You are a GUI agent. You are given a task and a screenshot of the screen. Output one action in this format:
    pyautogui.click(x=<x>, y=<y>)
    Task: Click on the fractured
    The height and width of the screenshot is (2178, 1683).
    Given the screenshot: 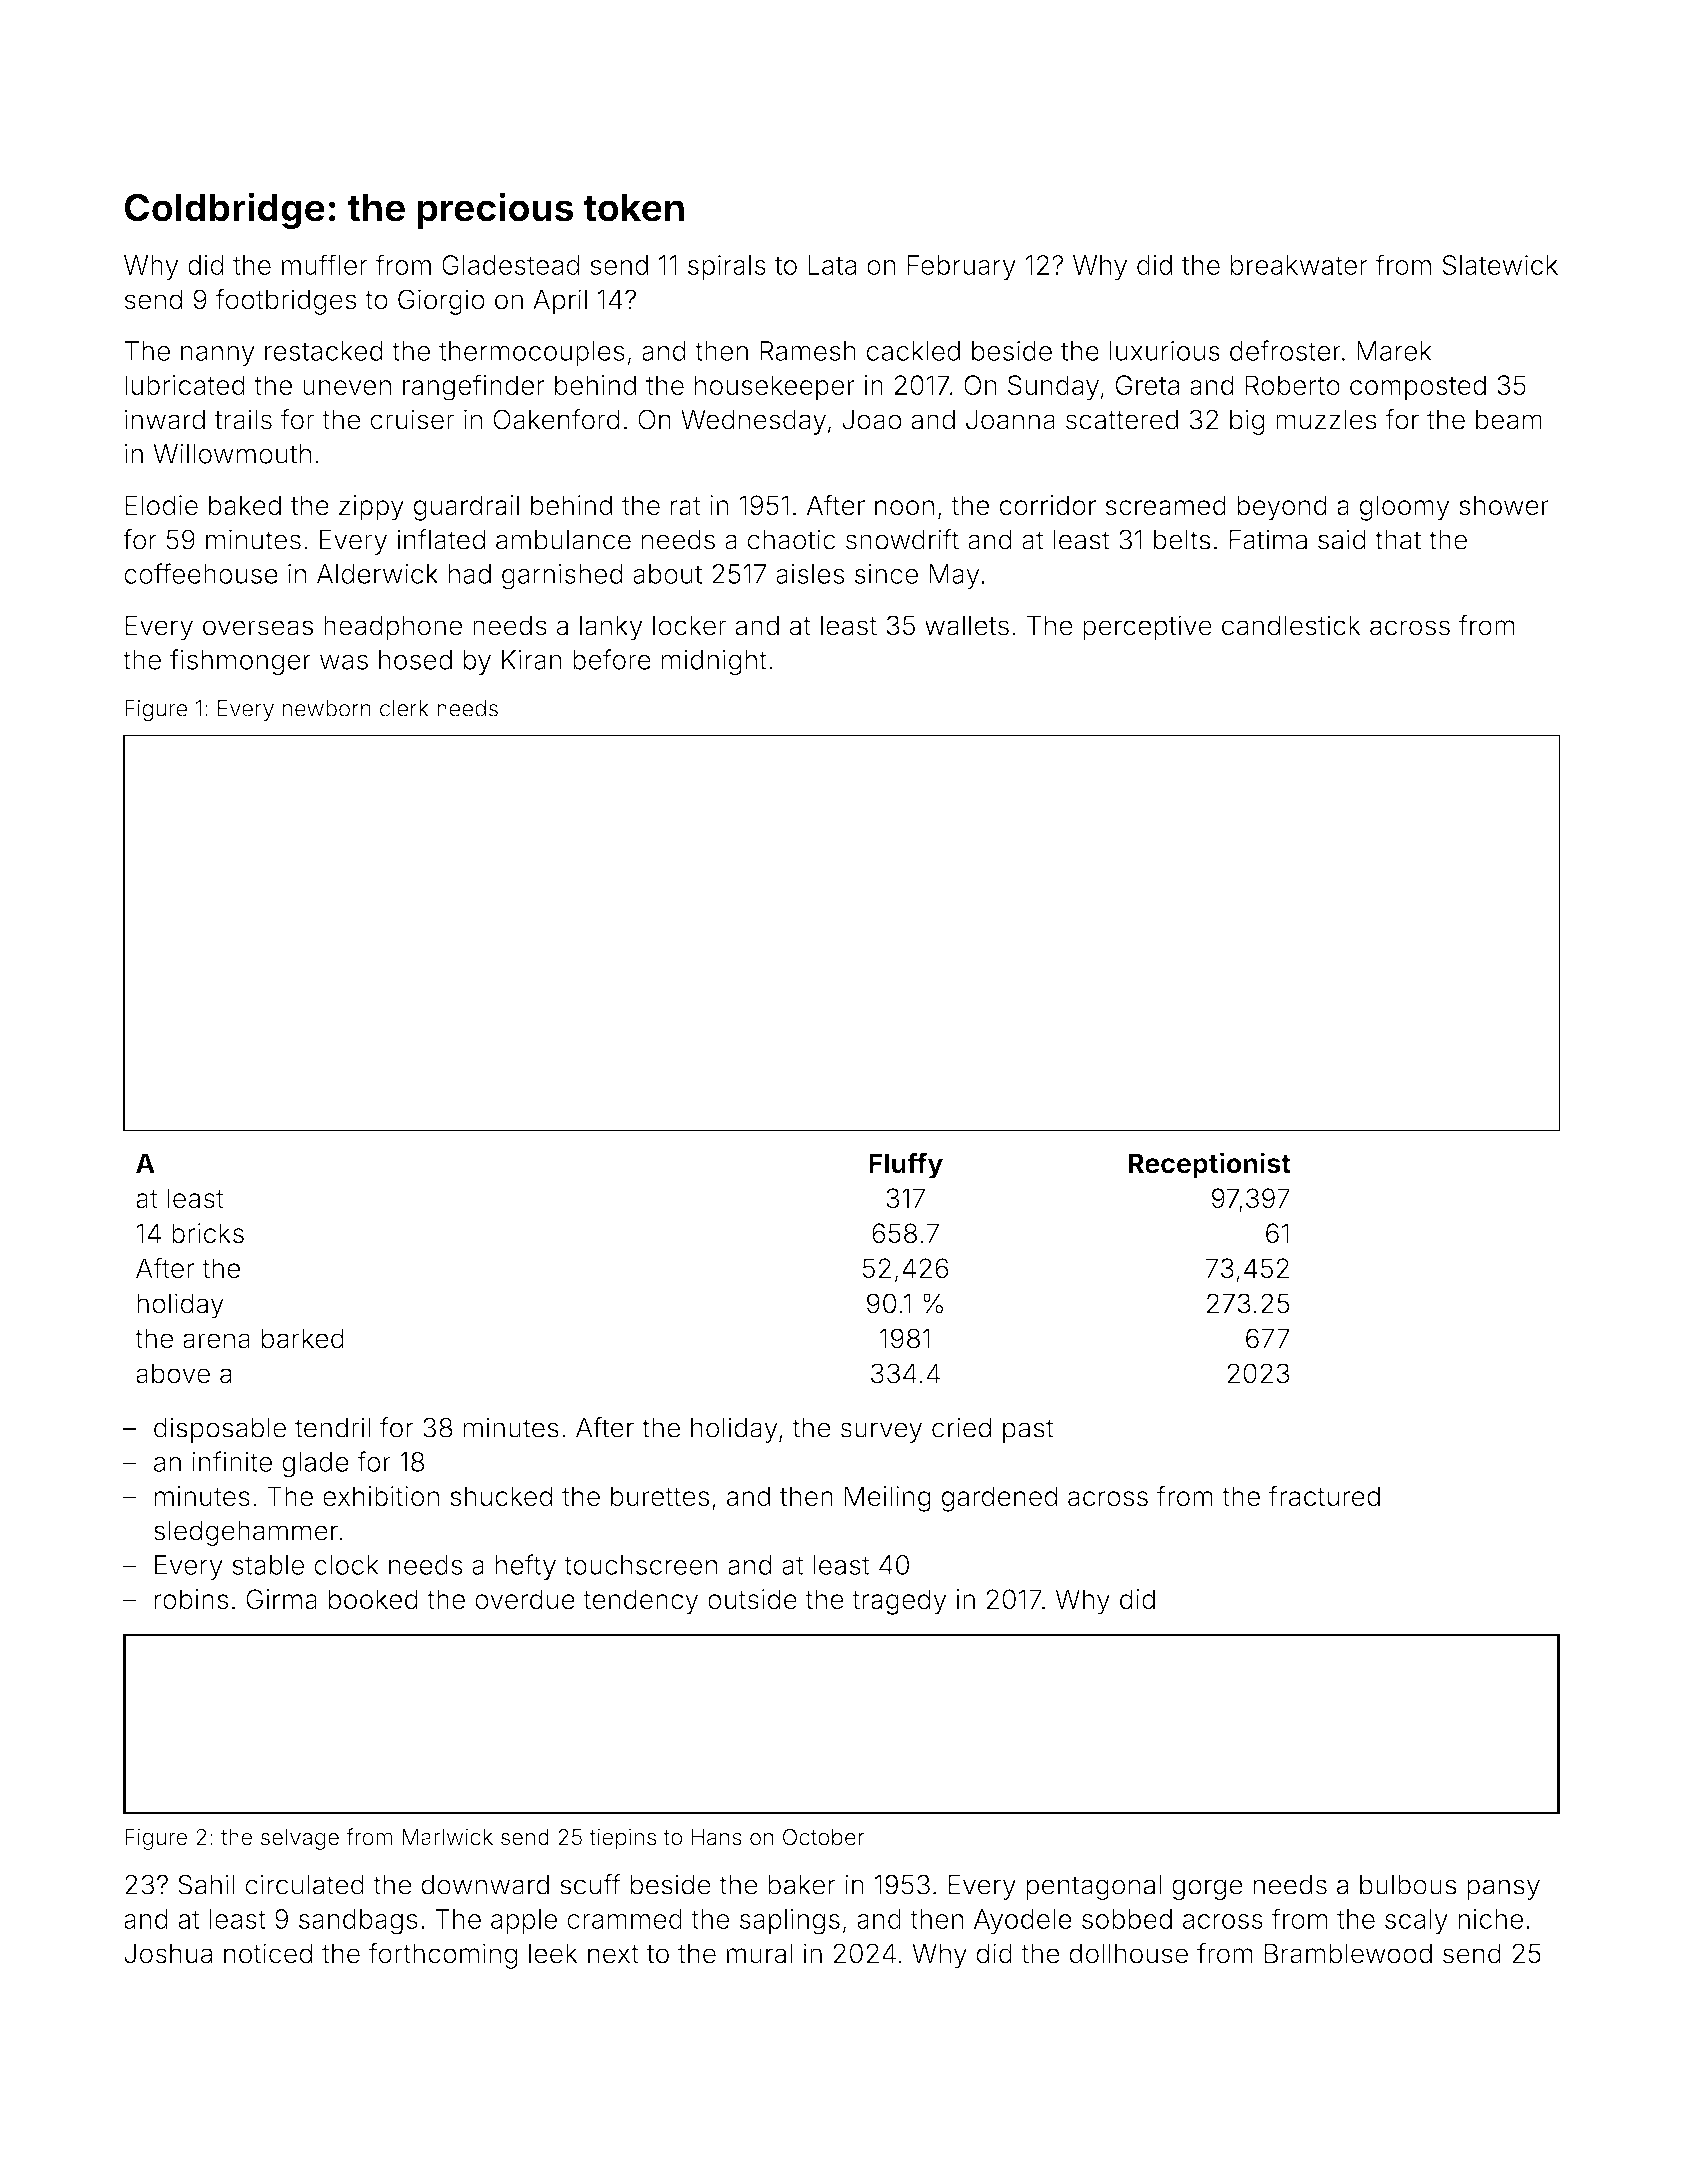 What is the action you would take?
    pyautogui.click(x=1324, y=1496)
